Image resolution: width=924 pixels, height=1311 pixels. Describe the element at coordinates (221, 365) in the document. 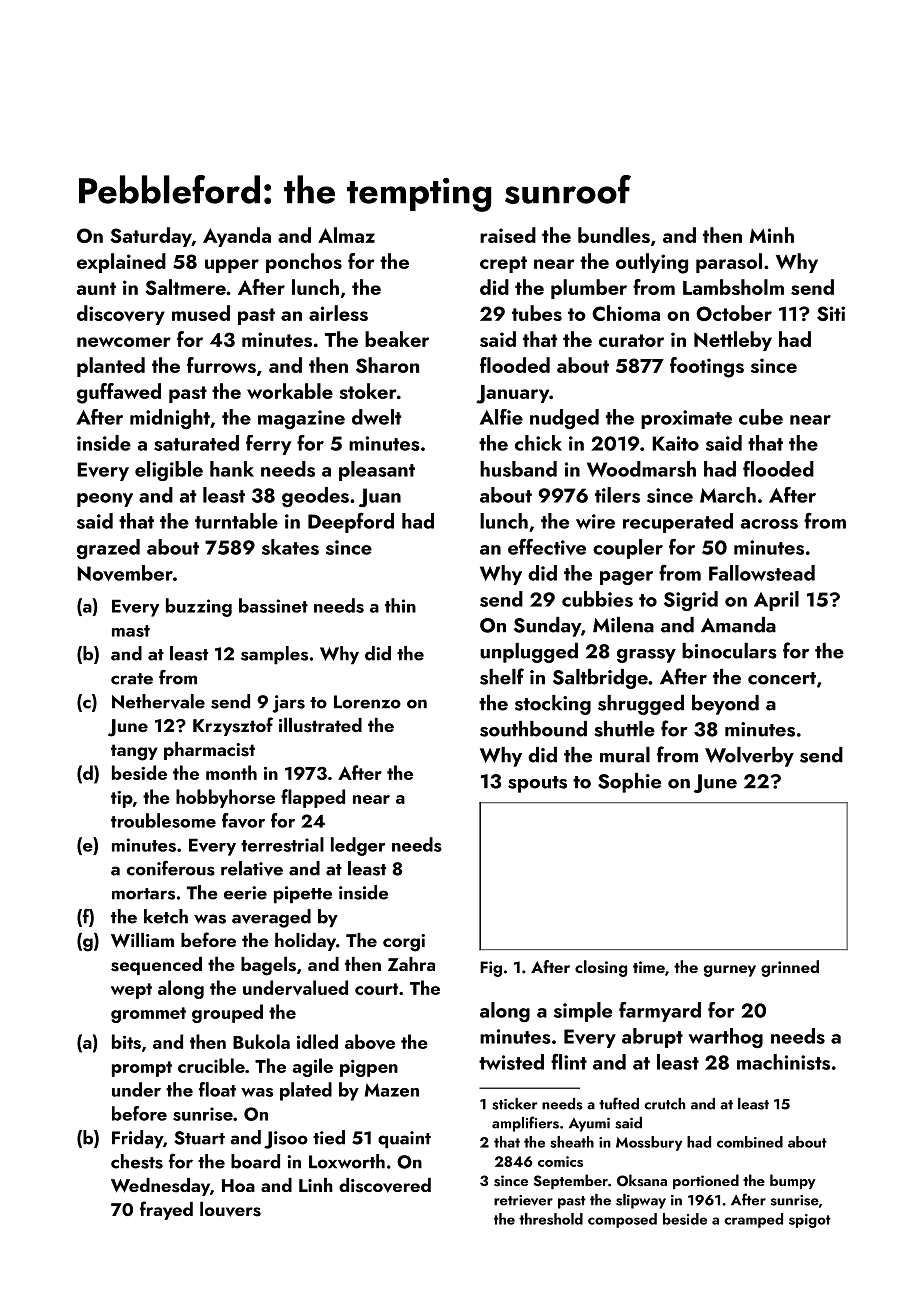

I see `furrows` at that location.
